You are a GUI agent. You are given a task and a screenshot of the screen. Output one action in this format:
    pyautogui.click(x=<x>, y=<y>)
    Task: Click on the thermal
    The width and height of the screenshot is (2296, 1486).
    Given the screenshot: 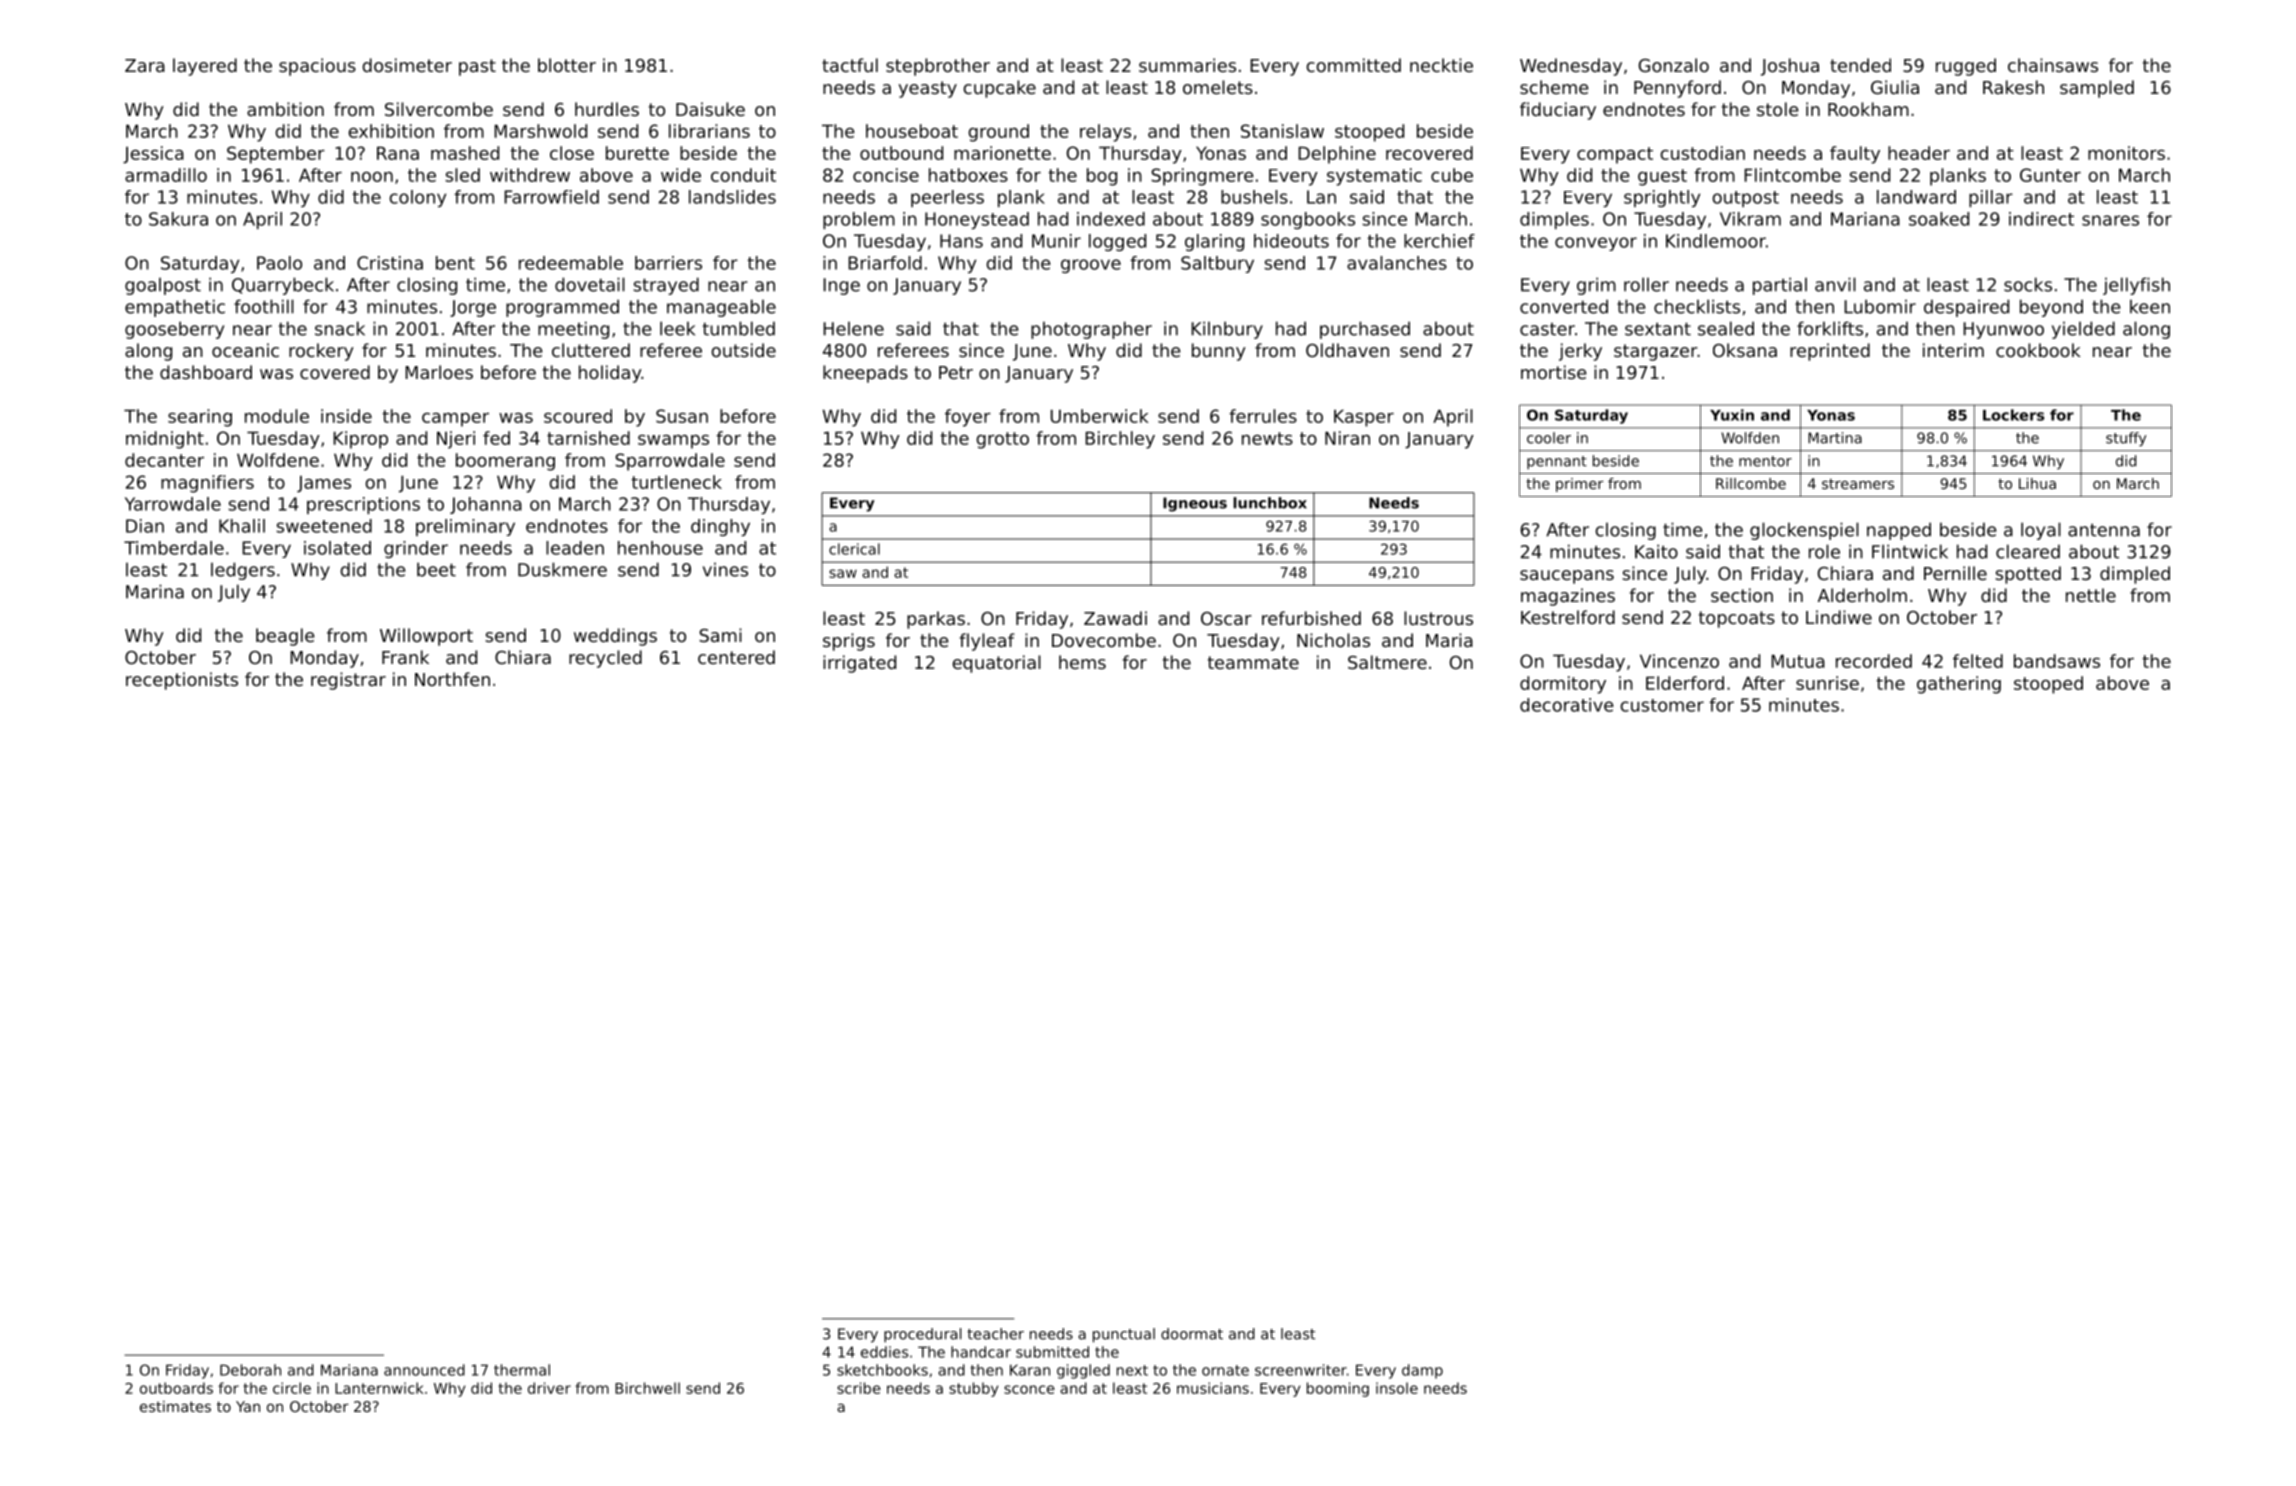 What is the action you would take?
    pyautogui.click(x=522, y=1370)
